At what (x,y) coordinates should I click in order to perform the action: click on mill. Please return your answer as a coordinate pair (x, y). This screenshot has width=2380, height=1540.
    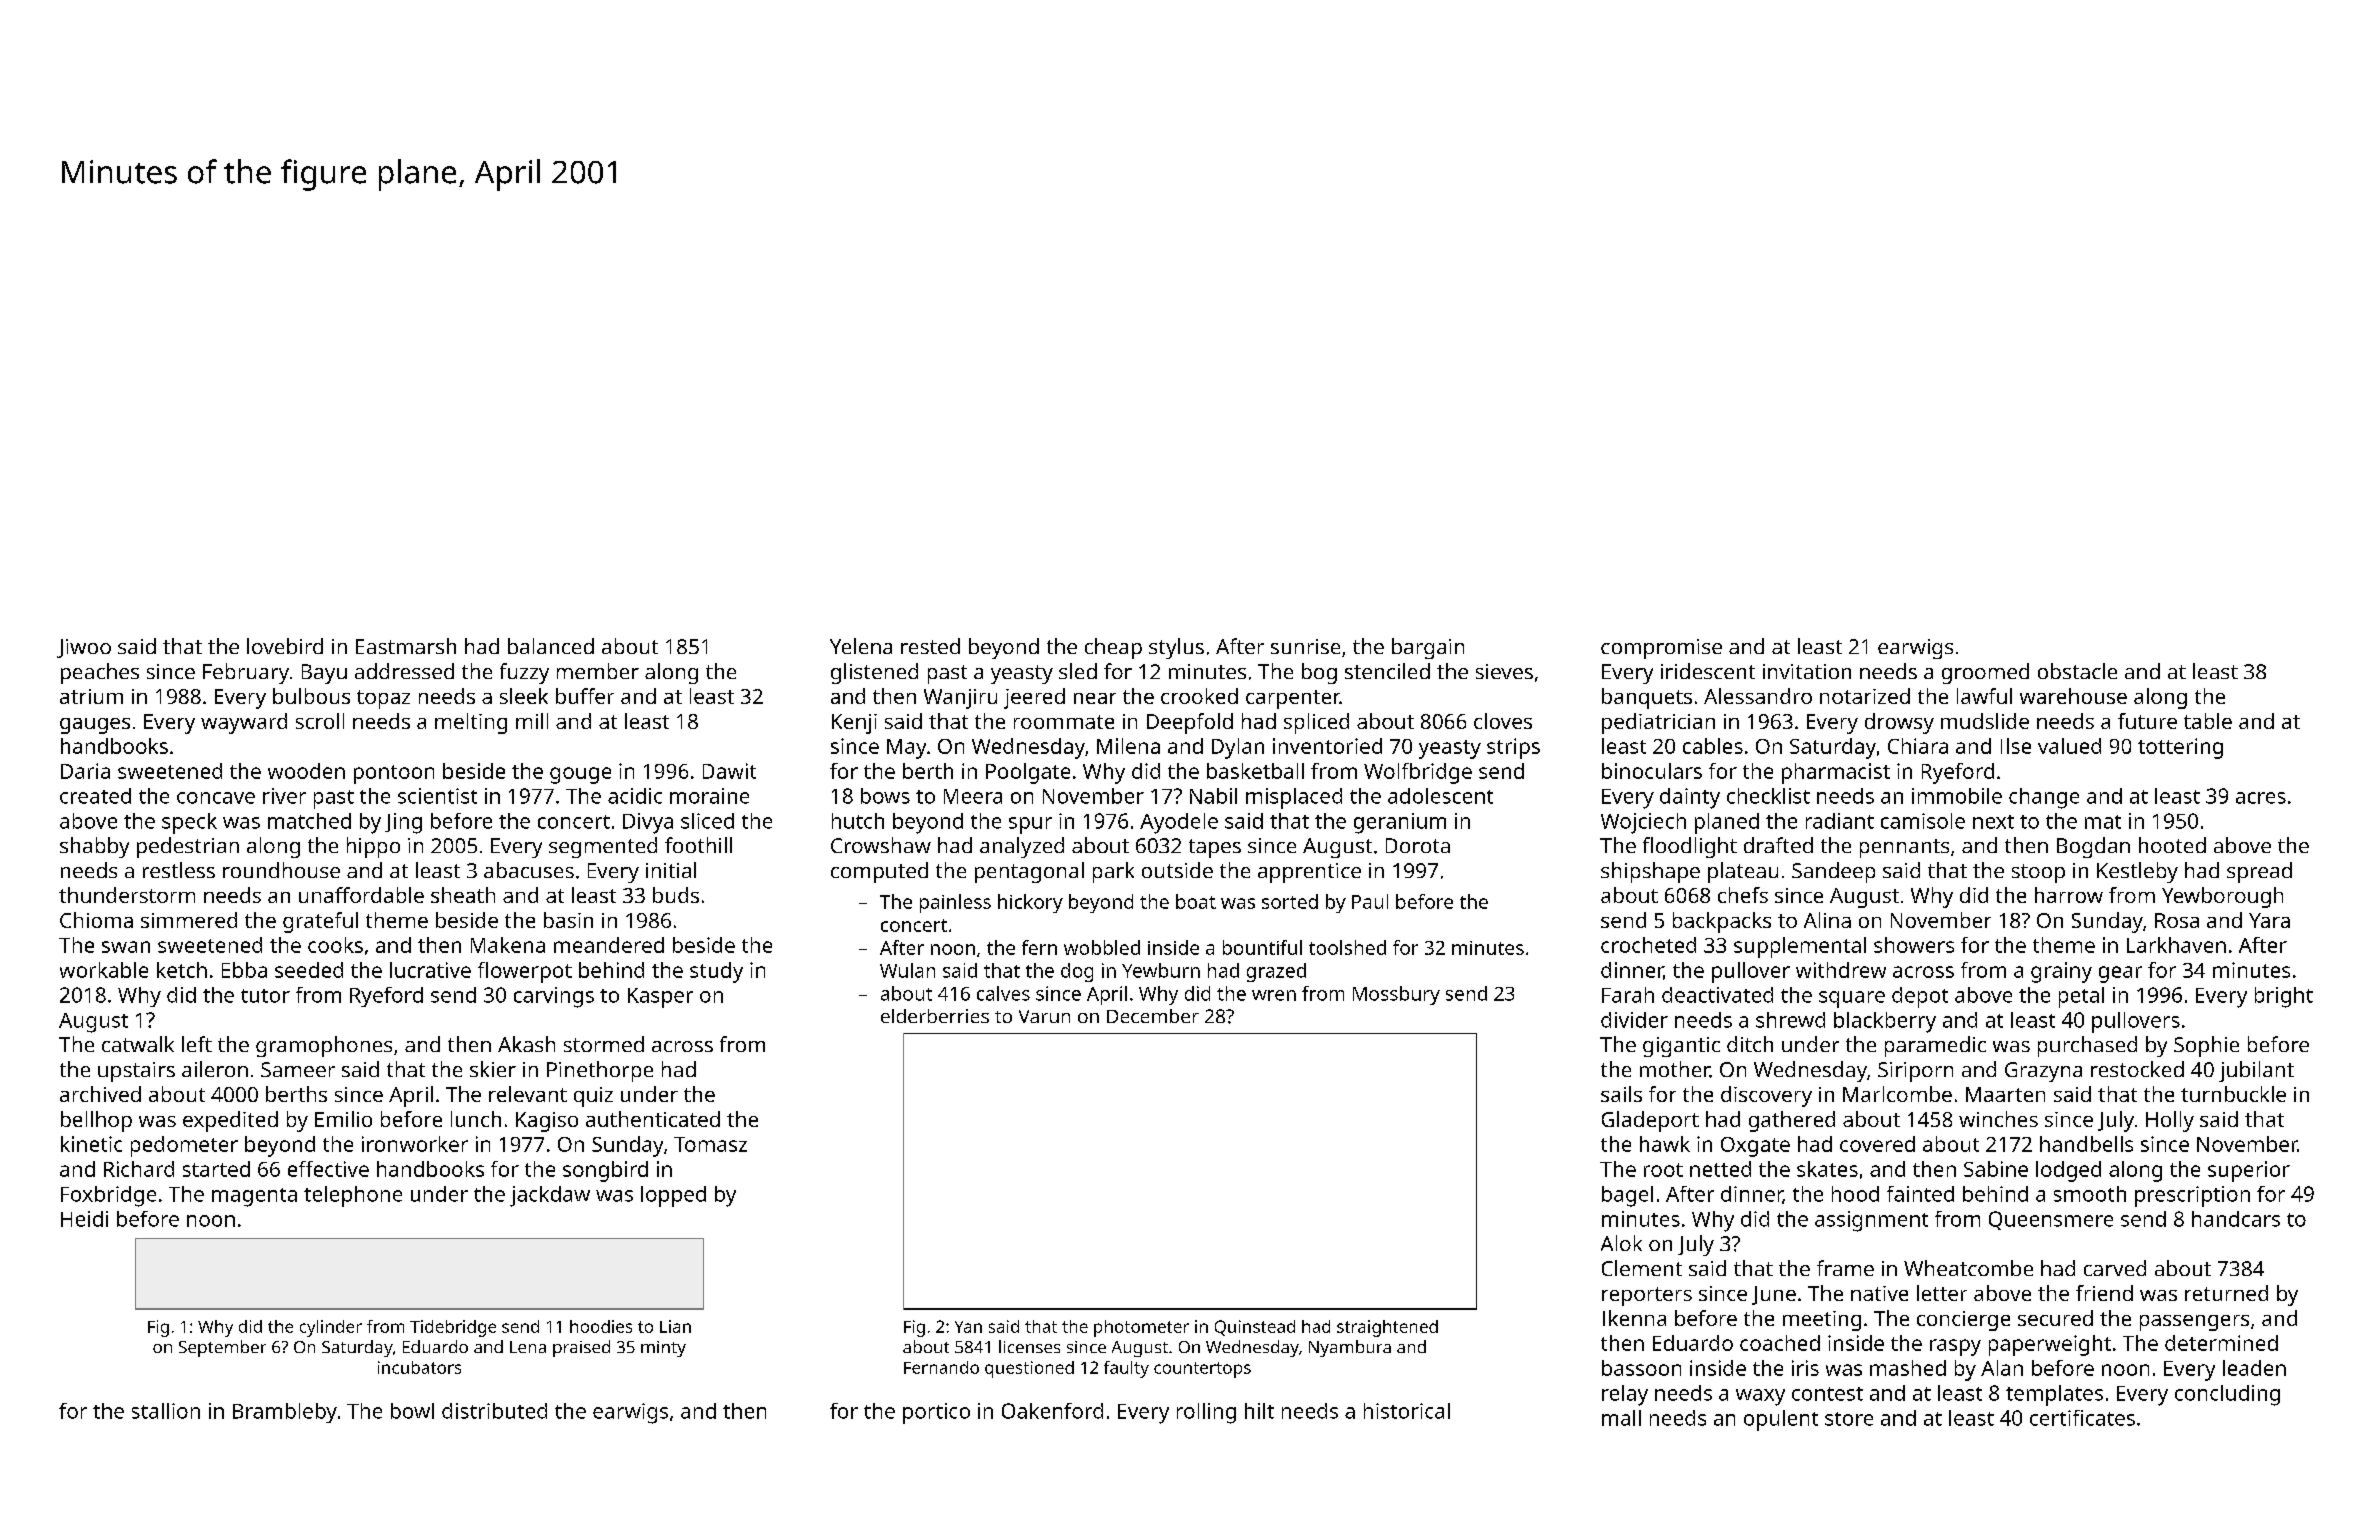
    Looking at the image, I should click on (532, 721).
